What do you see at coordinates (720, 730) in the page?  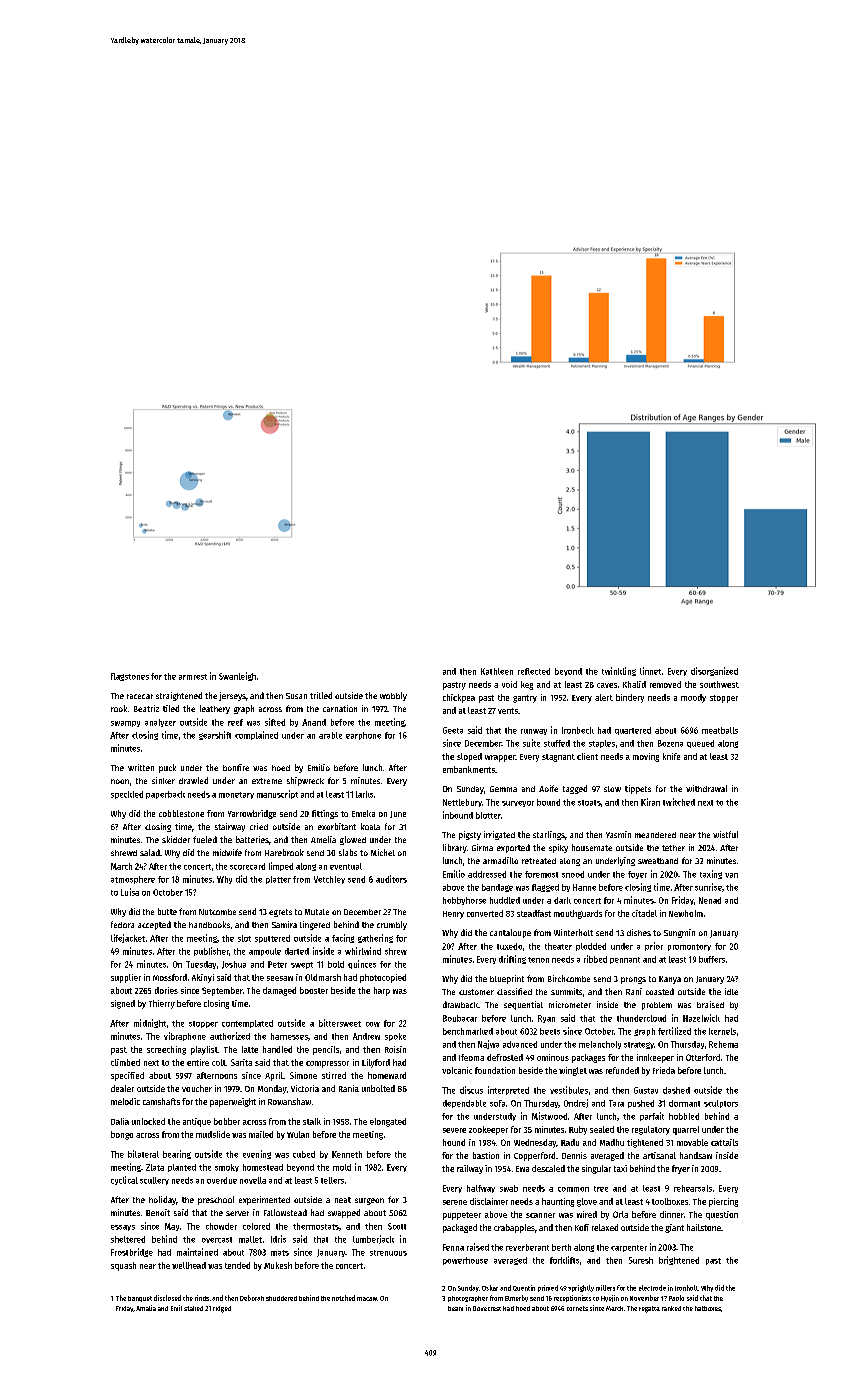 I see `meatballs` at bounding box center [720, 730].
